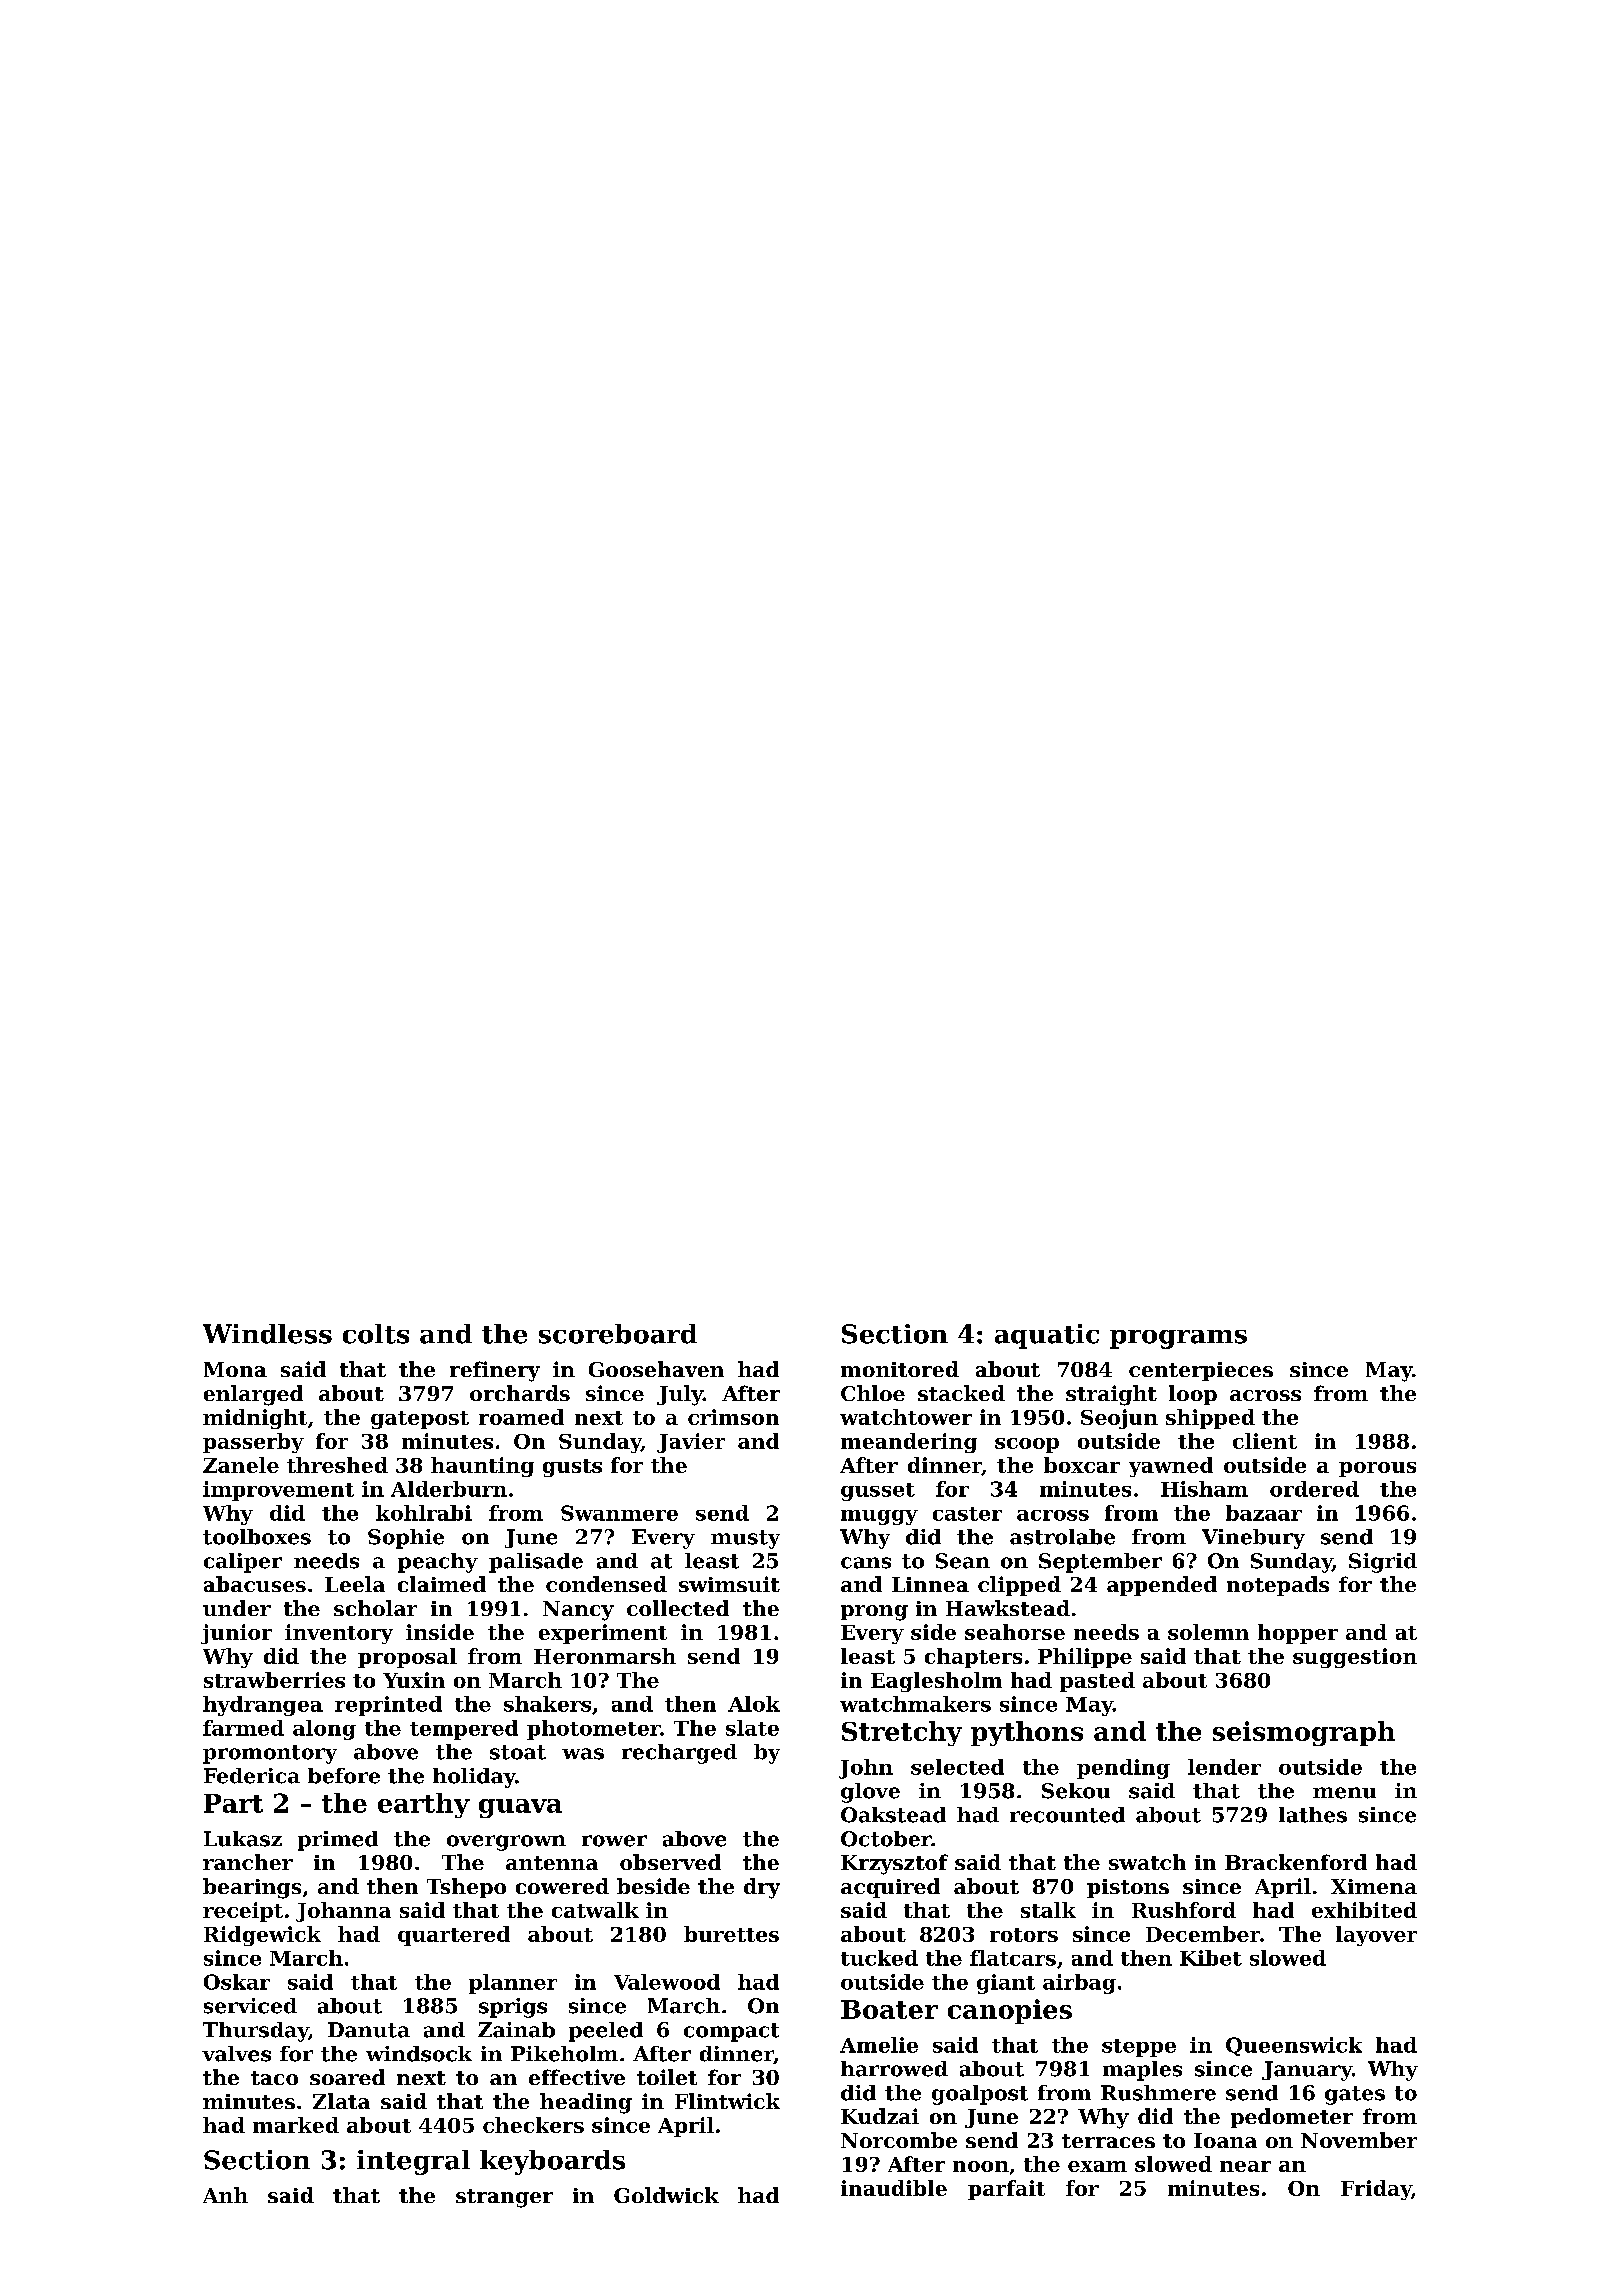  Describe the element at coordinates (243, 1563) in the page. I see `caliper` at that location.
